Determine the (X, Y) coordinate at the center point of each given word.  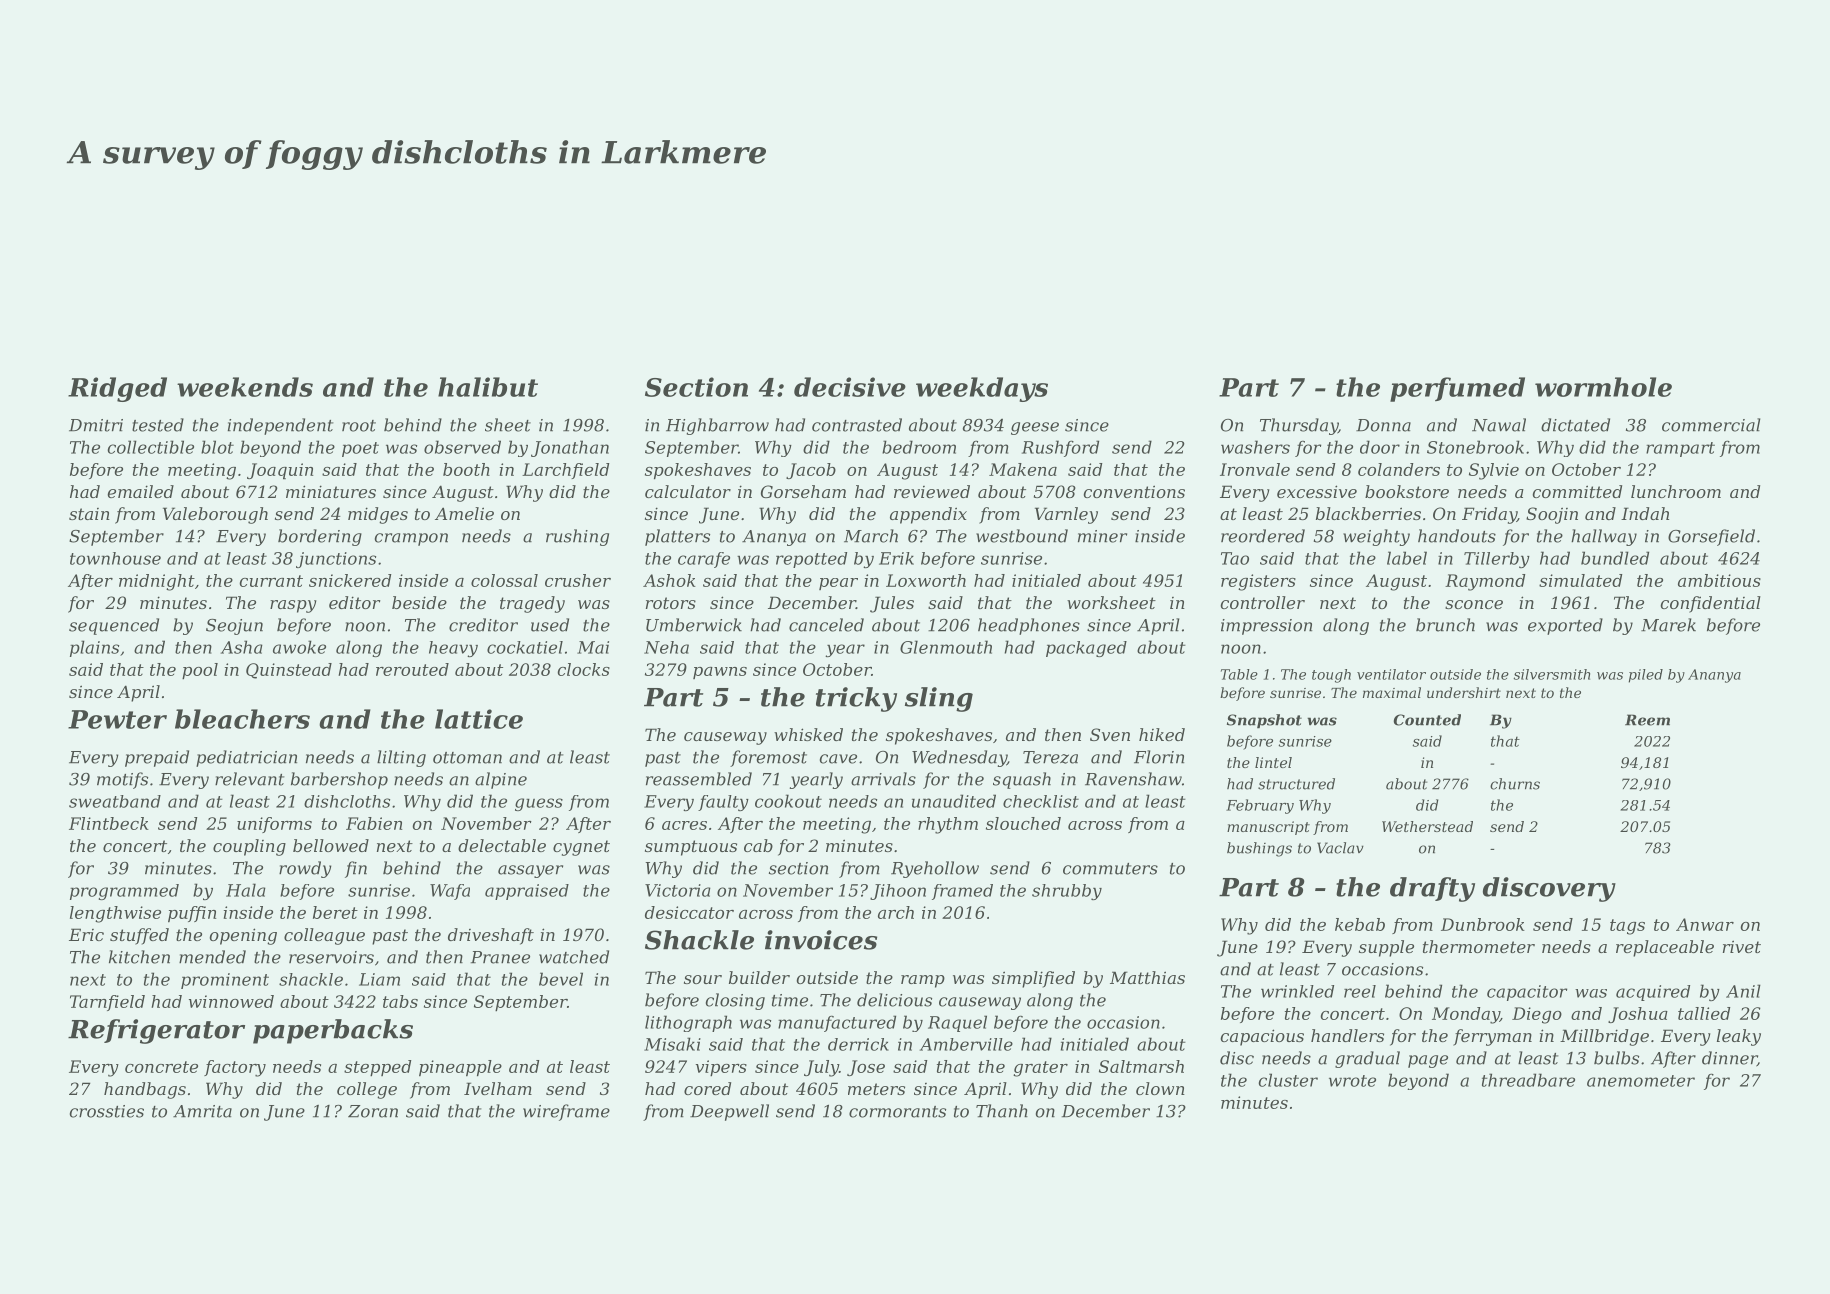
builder (759, 977)
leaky (1739, 1037)
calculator (688, 491)
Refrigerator (156, 1031)
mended (212, 957)
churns (1515, 784)
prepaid (157, 758)
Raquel (957, 1023)
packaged (1086, 649)
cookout (788, 801)
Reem (1647, 720)
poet (360, 449)
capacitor (1527, 993)
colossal (504, 580)
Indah (1645, 513)
